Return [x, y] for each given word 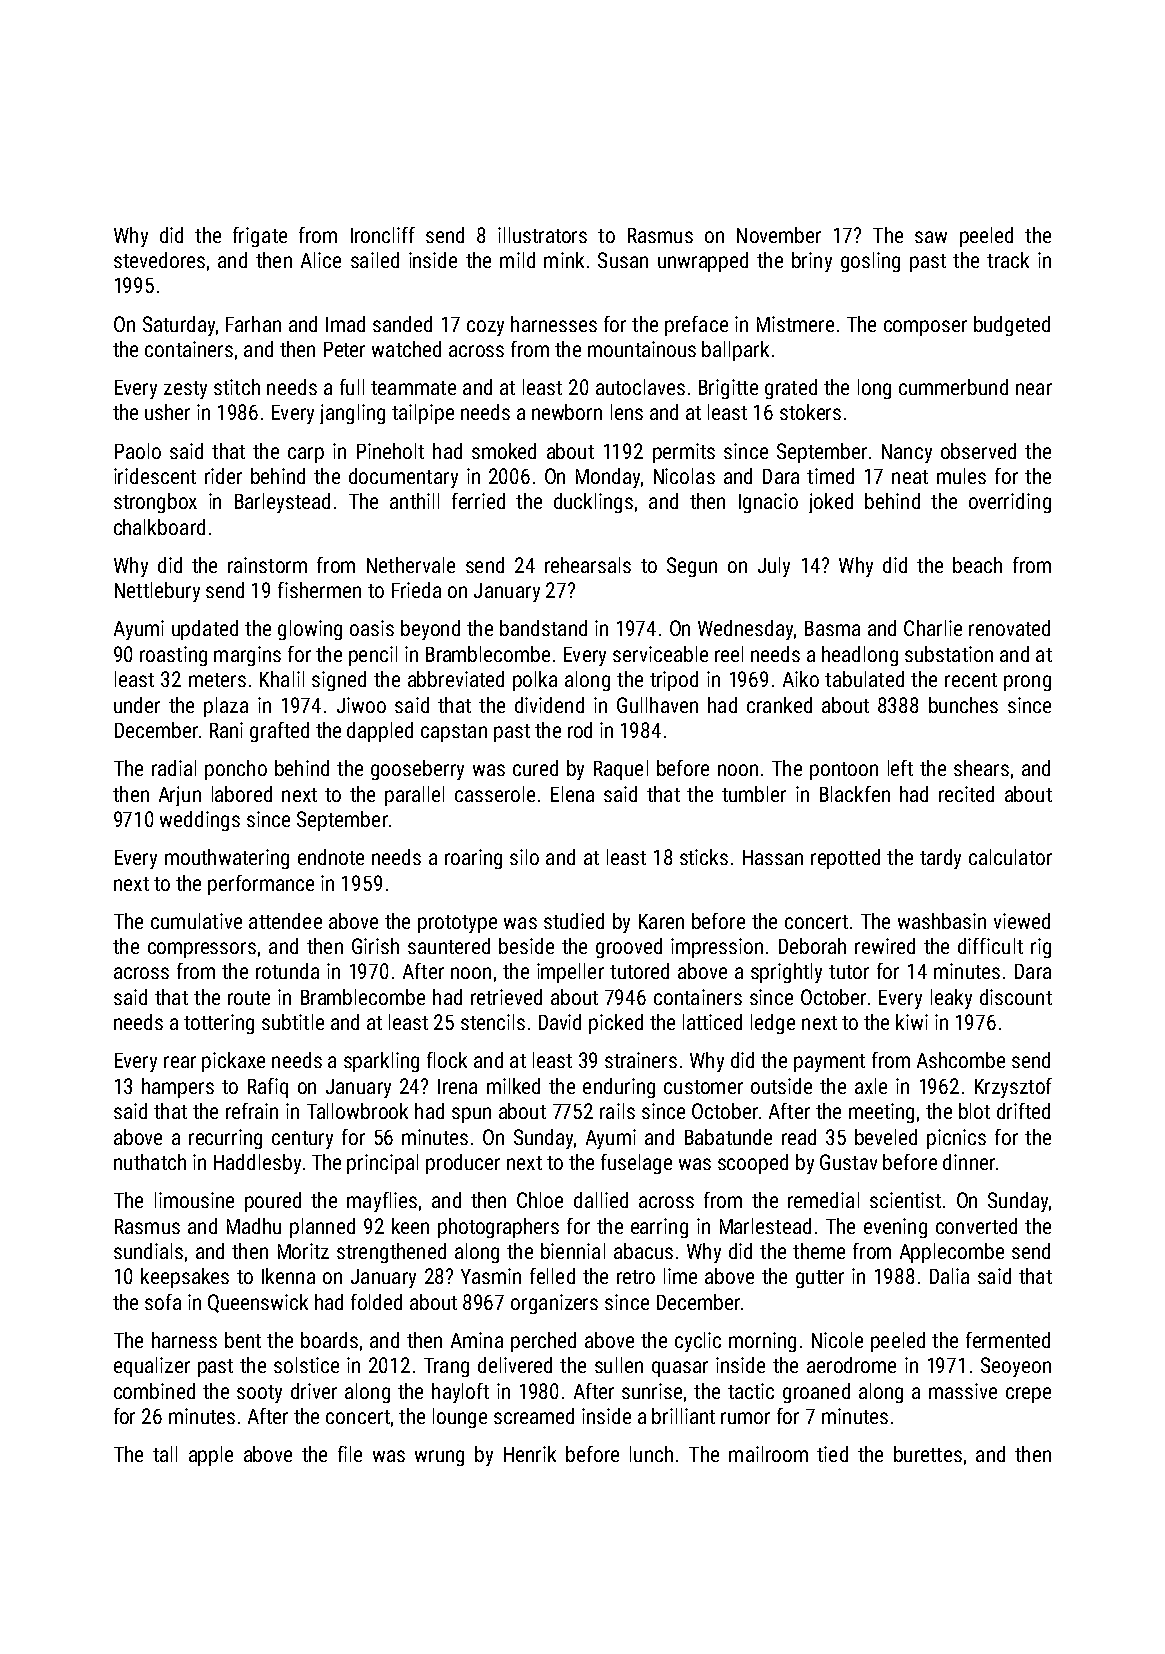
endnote [331, 857]
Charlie [933, 628]
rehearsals [588, 565]
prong [1027, 683]
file [350, 1454]
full [352, 387]
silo [524, 857]
